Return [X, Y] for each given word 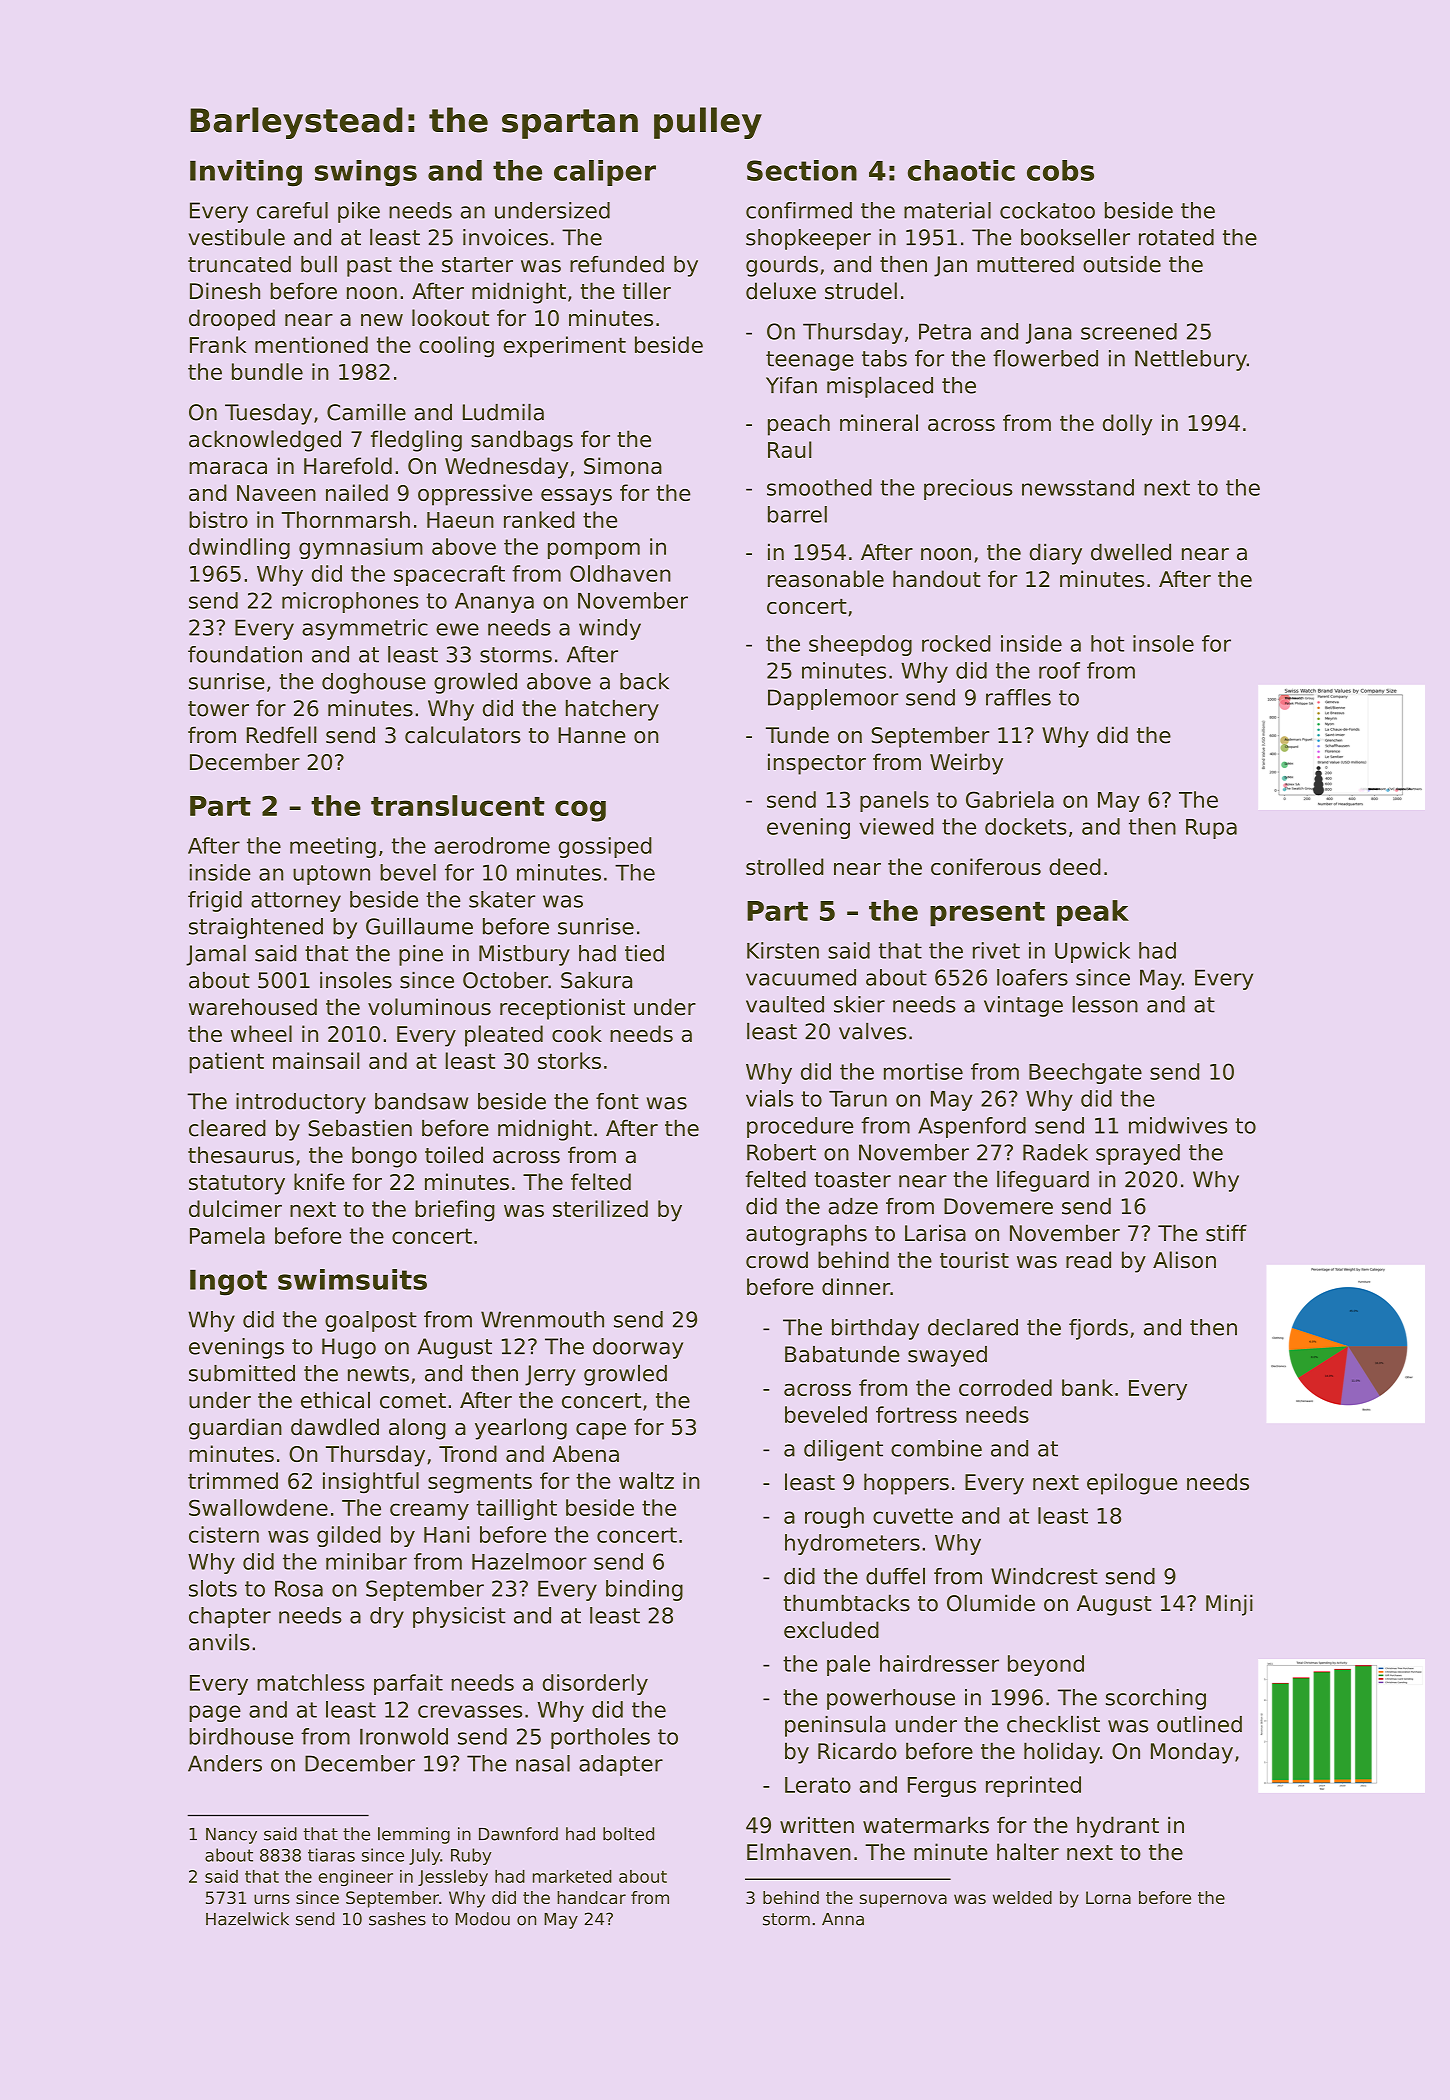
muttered [1025, 264]
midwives [1178, 1125]
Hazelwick [247, 1919]
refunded [617, 264]
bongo [384, 1157]
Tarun [858, 1099]
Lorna [1108, 1897]
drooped [232, 320]
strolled [785, 866]
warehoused [253, 1007]
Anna [843, 1919]
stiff [1226, 1233]
